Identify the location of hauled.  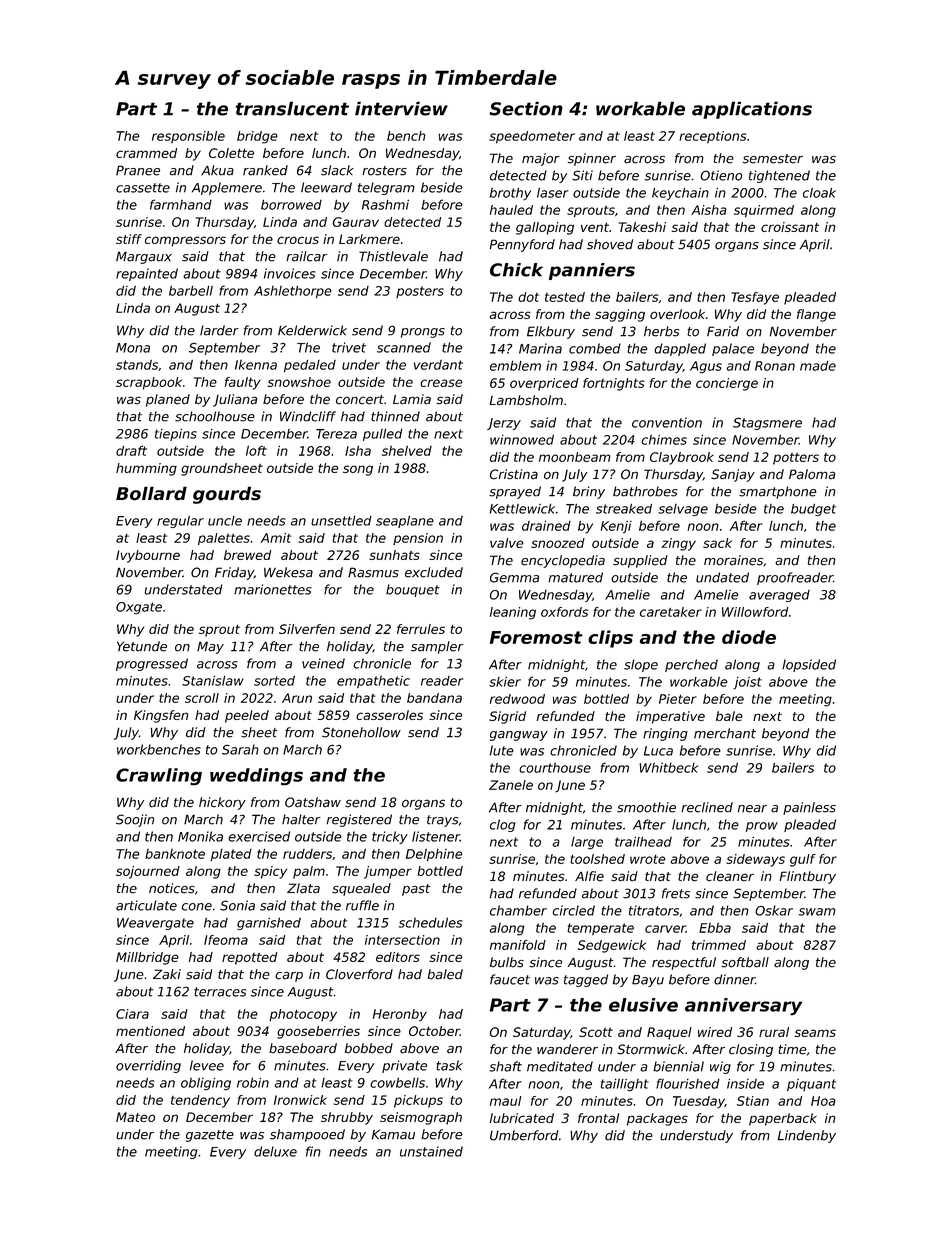
(511, 210).
